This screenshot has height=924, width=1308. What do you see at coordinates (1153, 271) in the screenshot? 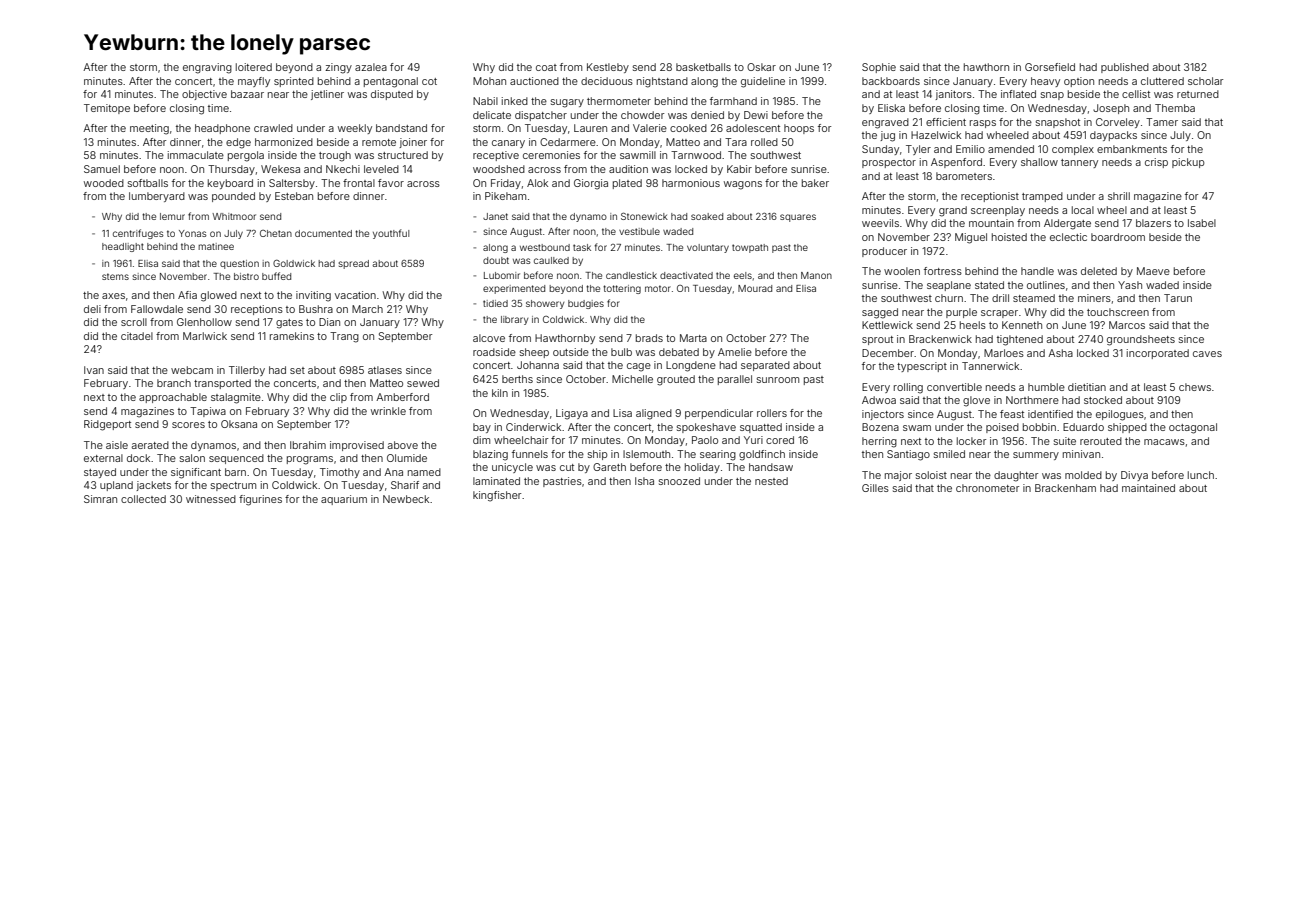
I see `Maeve` at bounding box center [1153, 271].
